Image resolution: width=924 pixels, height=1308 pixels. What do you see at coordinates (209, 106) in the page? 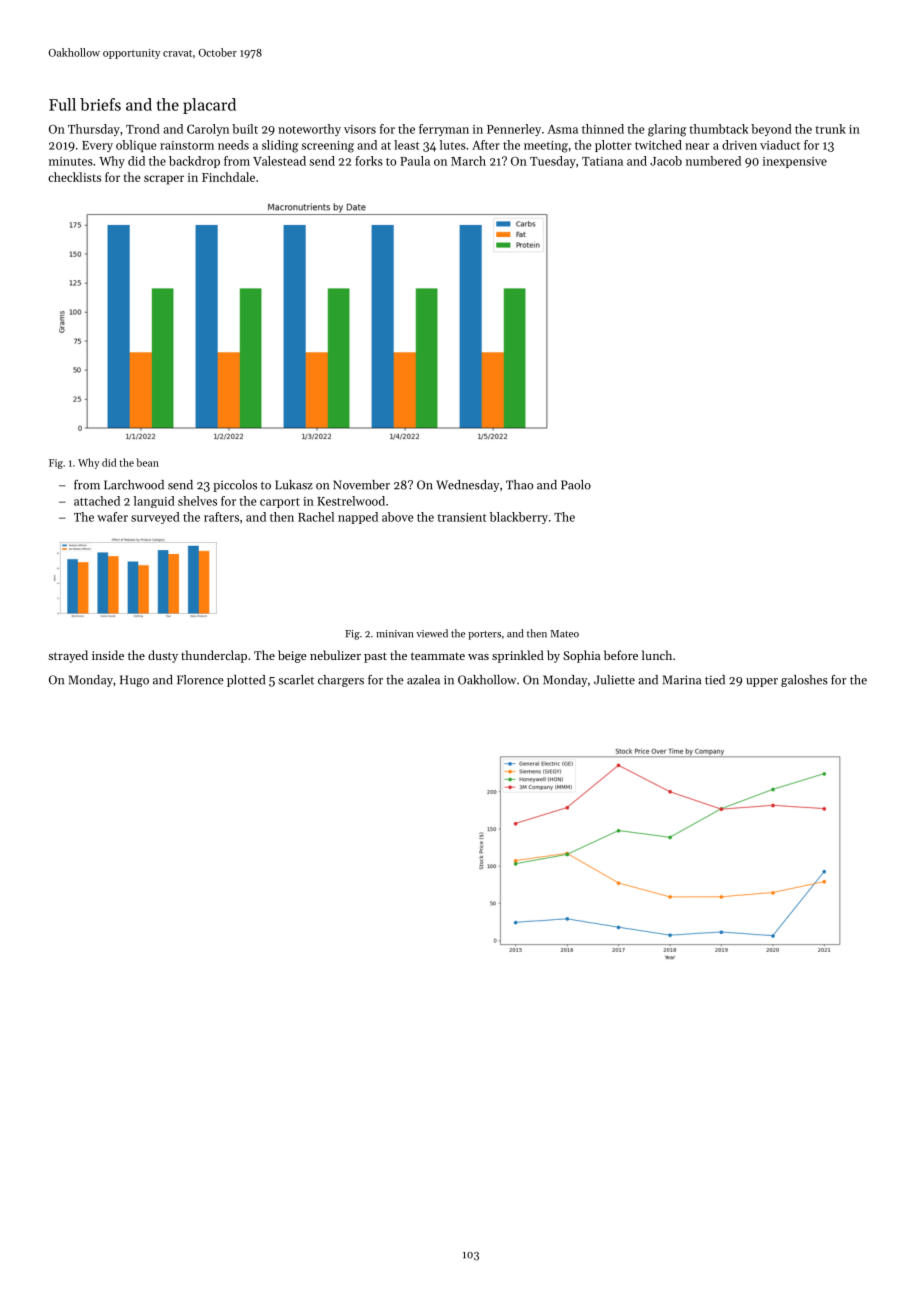
I see `placard` at bounding box center [209, 106].
